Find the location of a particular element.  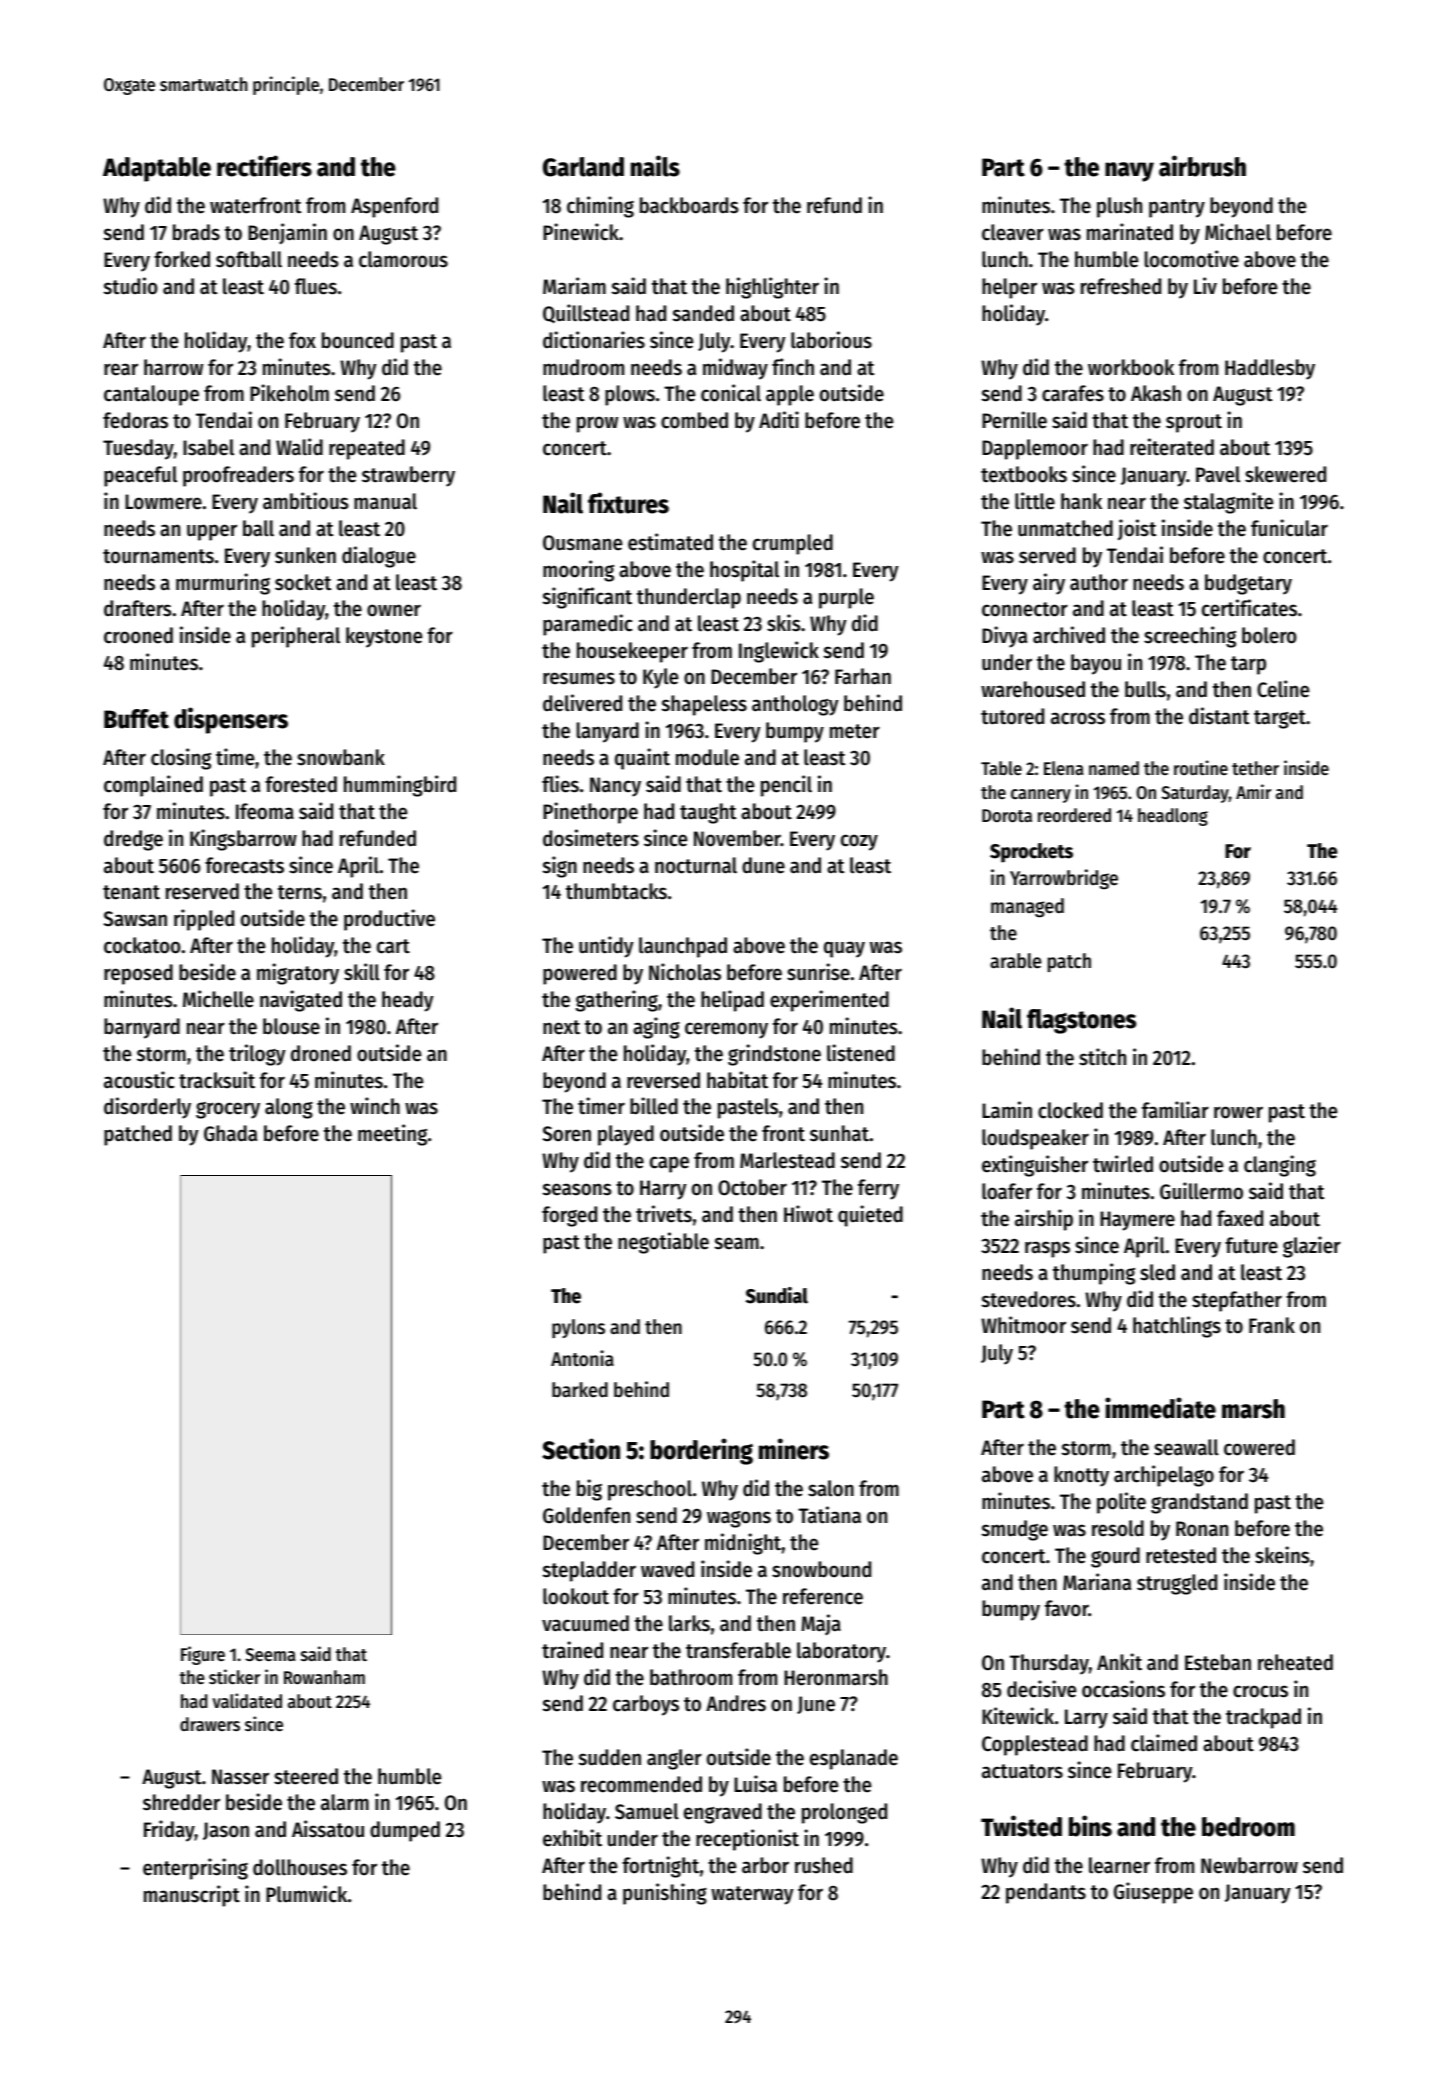

clanging is located at coordinates (1280, 1166).
